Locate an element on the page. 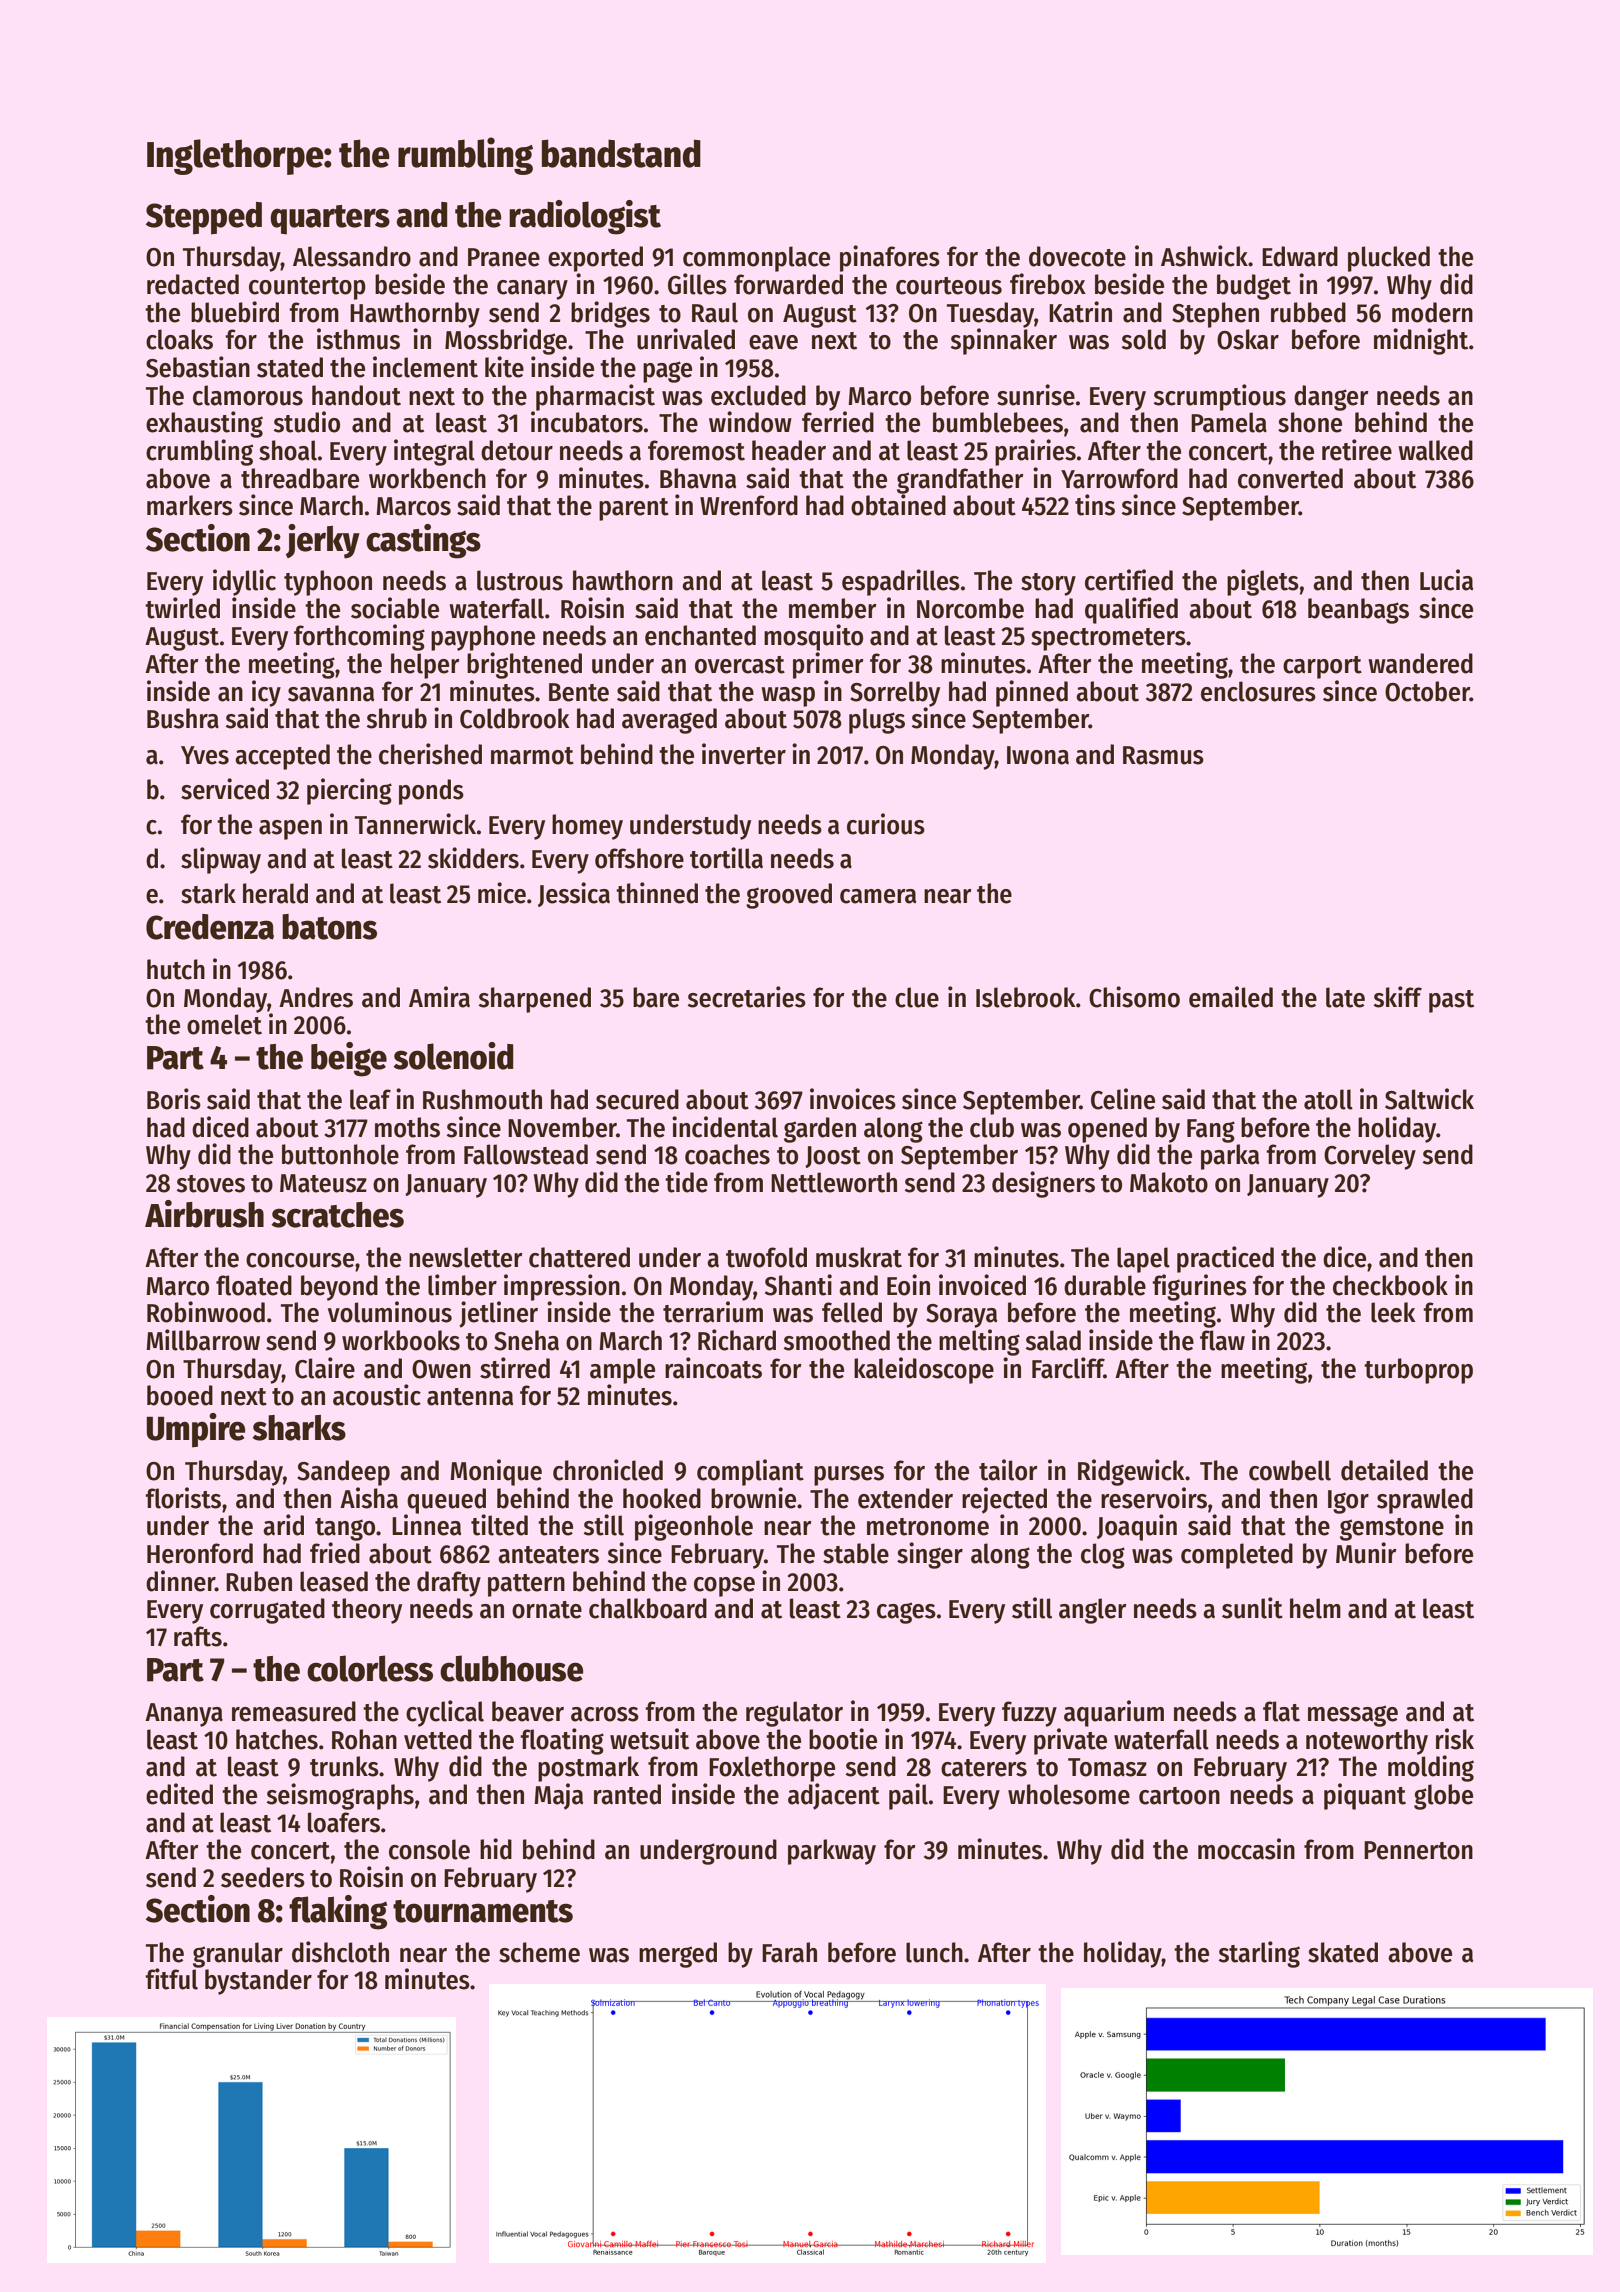 This image has width=1620, height=2292. Celine is located at coordinates (1123, 1099).
